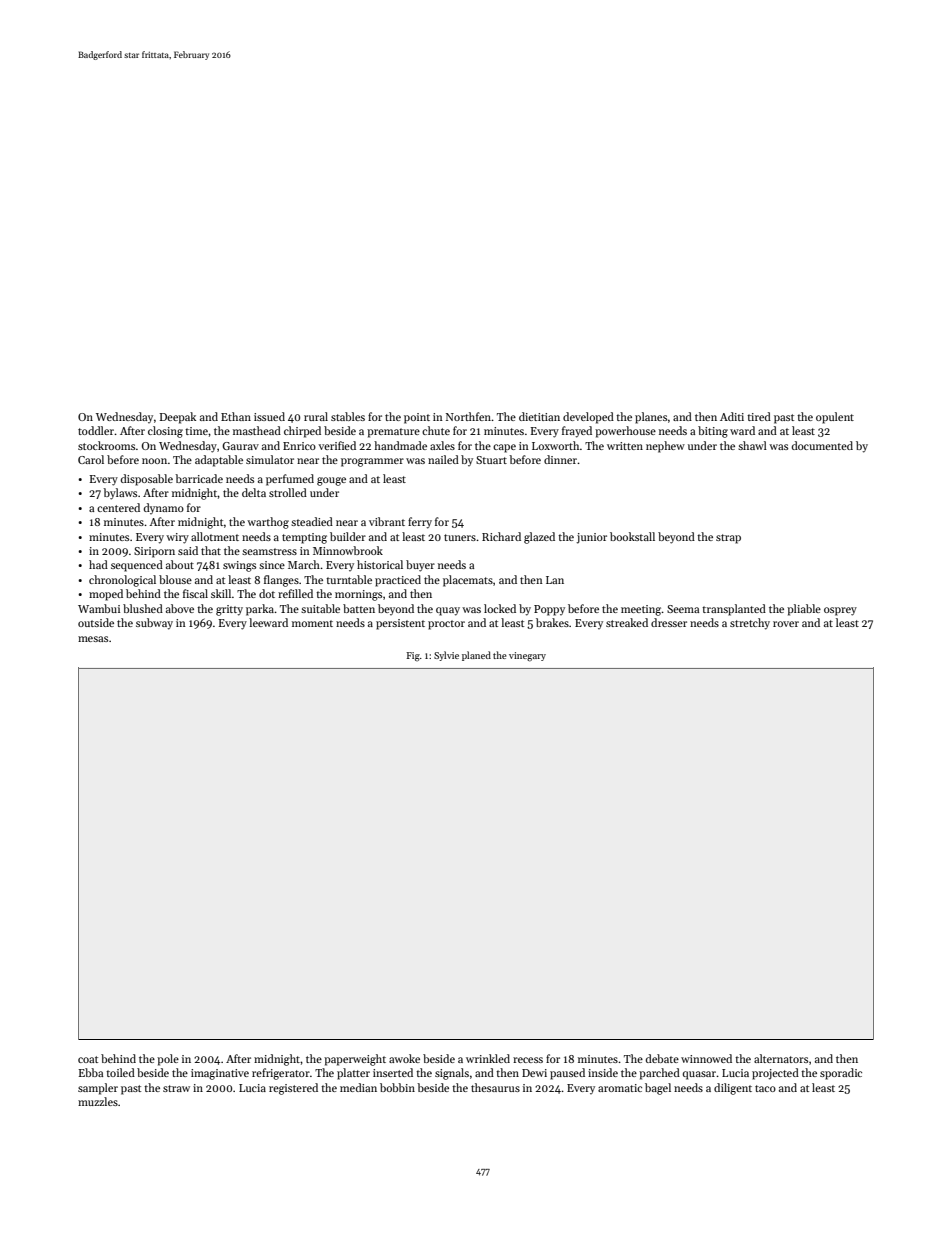  Describe the element at coordinates (781, 1058) in the screenshot. I see `alternators` at that location.
